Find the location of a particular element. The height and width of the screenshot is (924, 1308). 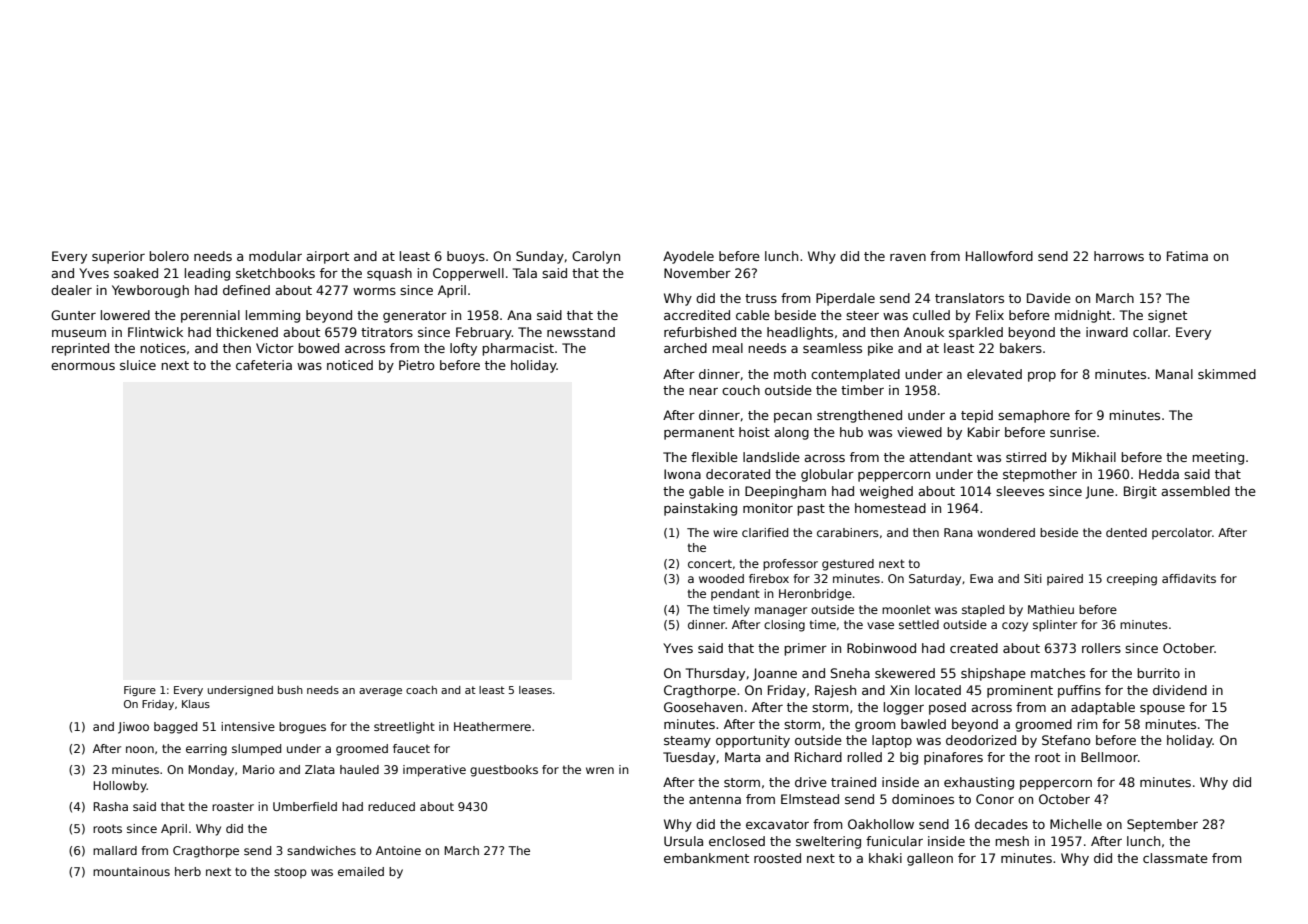

Pietro is located at coordinates (417, 365).
